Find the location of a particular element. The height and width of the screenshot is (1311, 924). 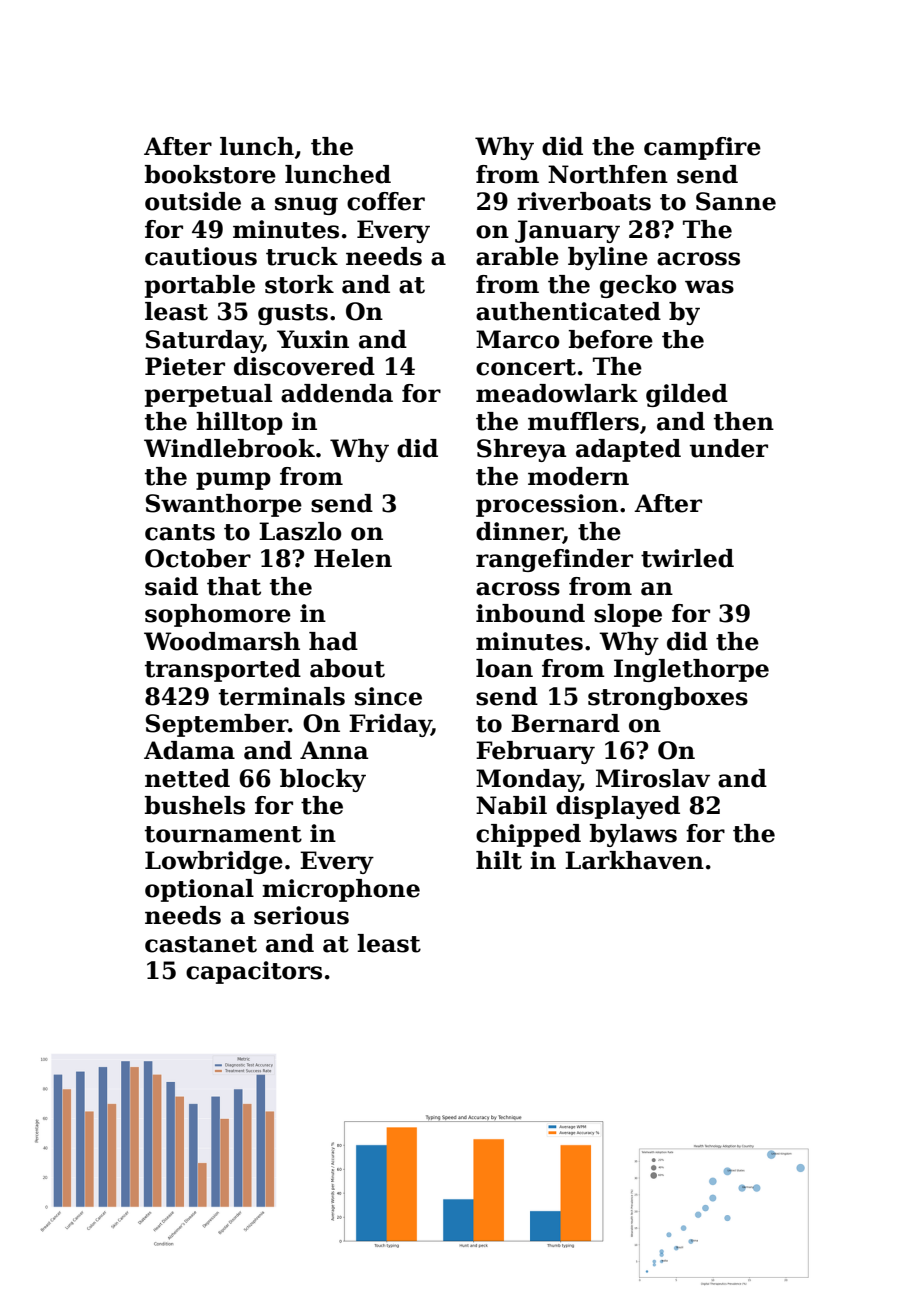

Larkhaven is located at coordinates (634, 860).
